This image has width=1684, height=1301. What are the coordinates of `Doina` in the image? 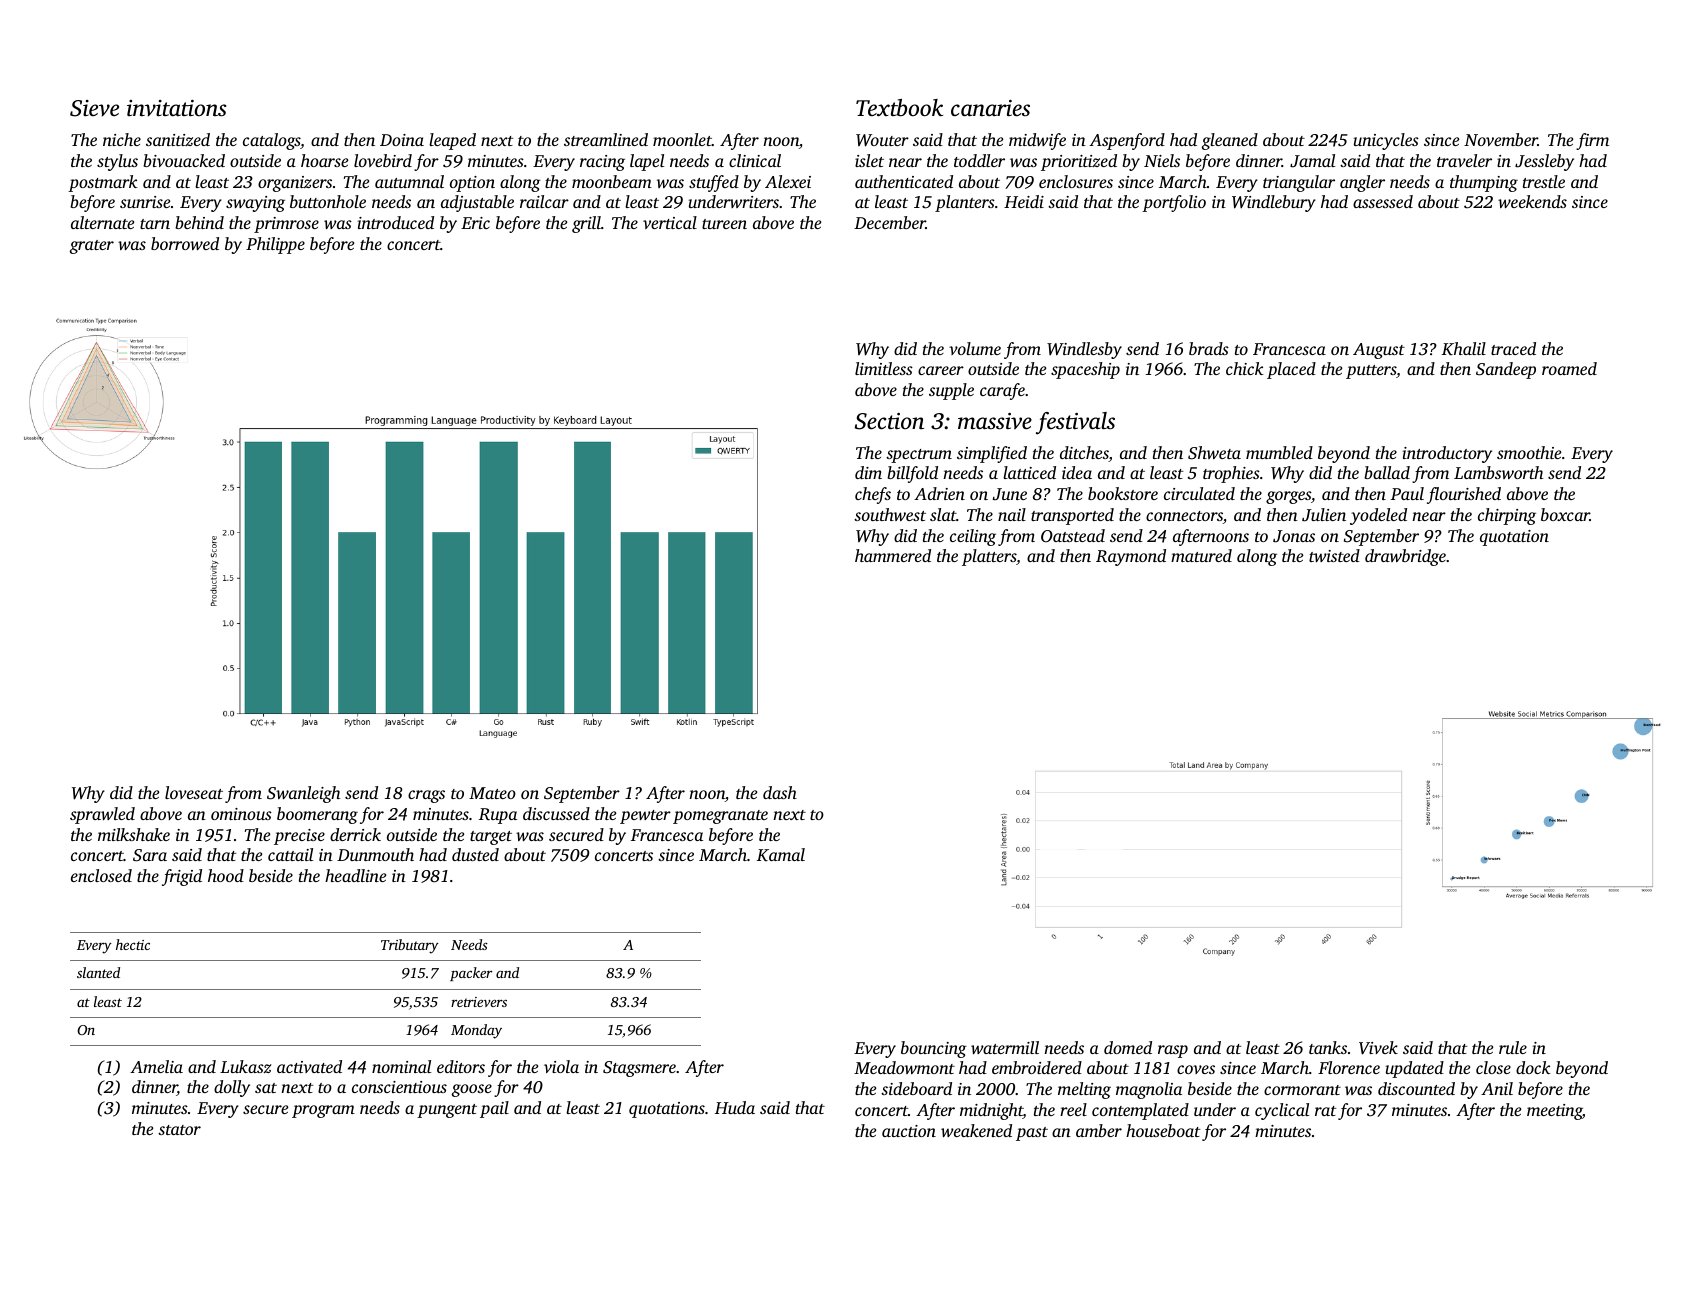 It's located at (402, 140).
